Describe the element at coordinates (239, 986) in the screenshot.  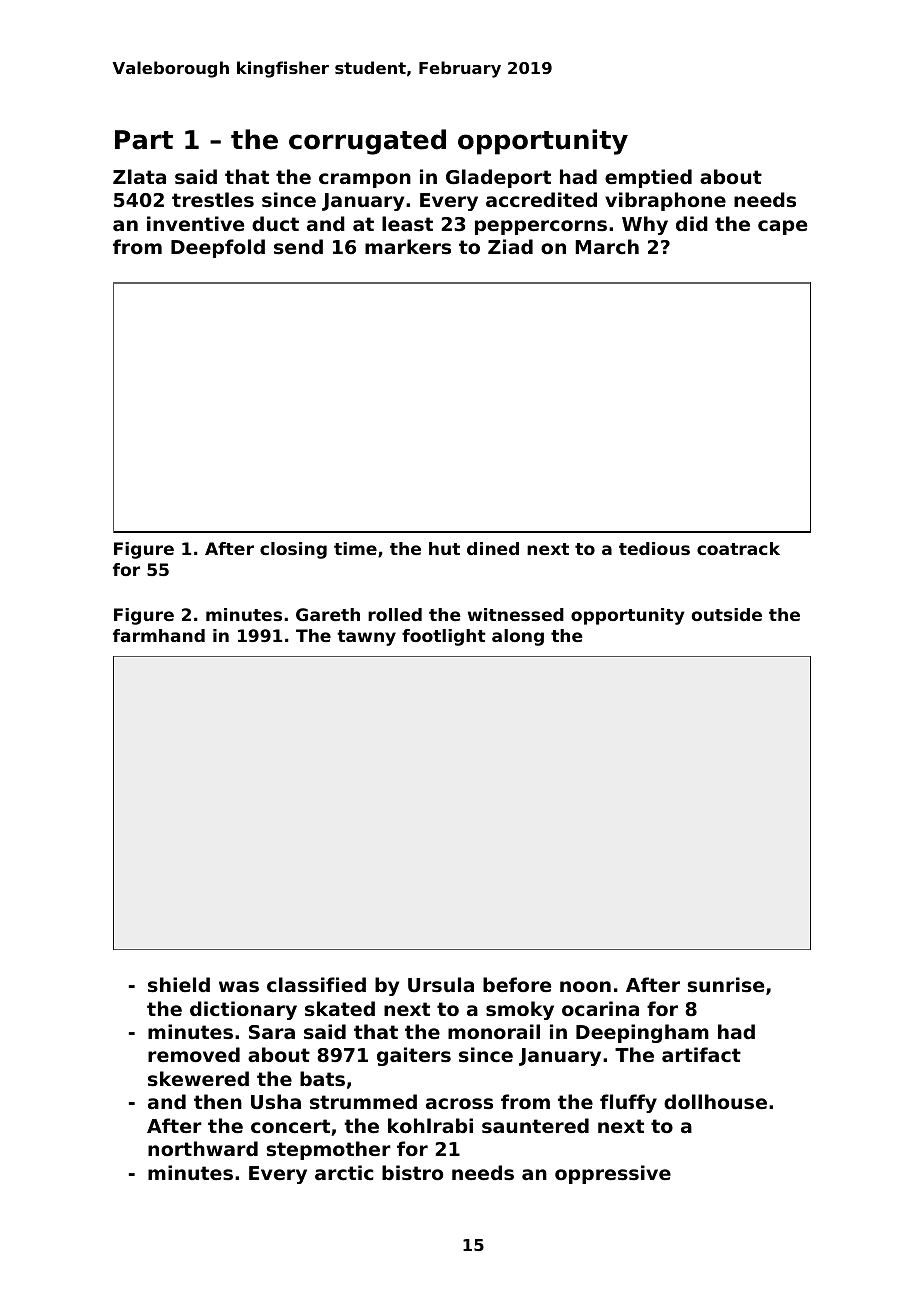
I see `was` at that location.
